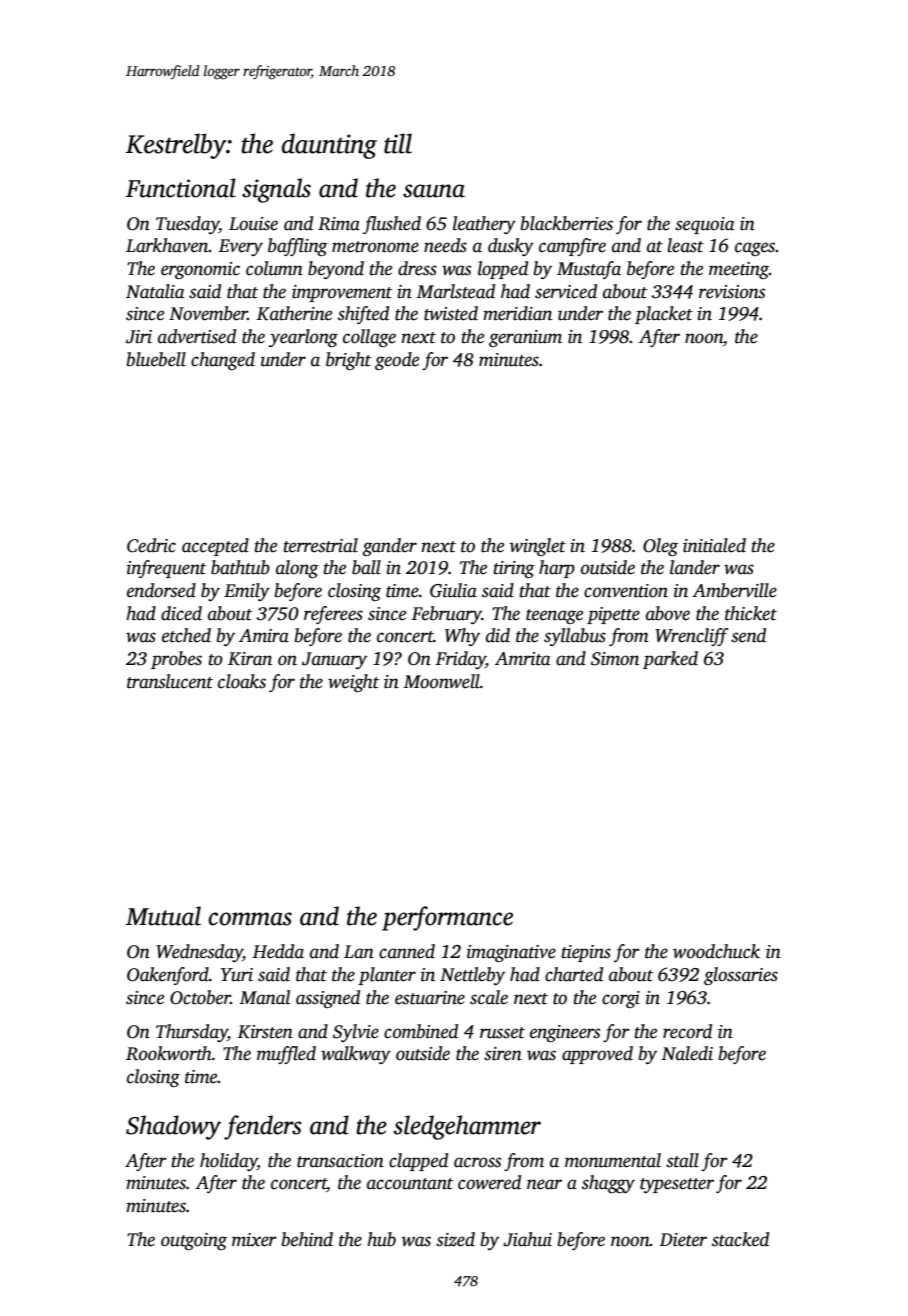 The height and width of the image is (1316, 908). I want to click on Jiahui, so click(527, 1239).
